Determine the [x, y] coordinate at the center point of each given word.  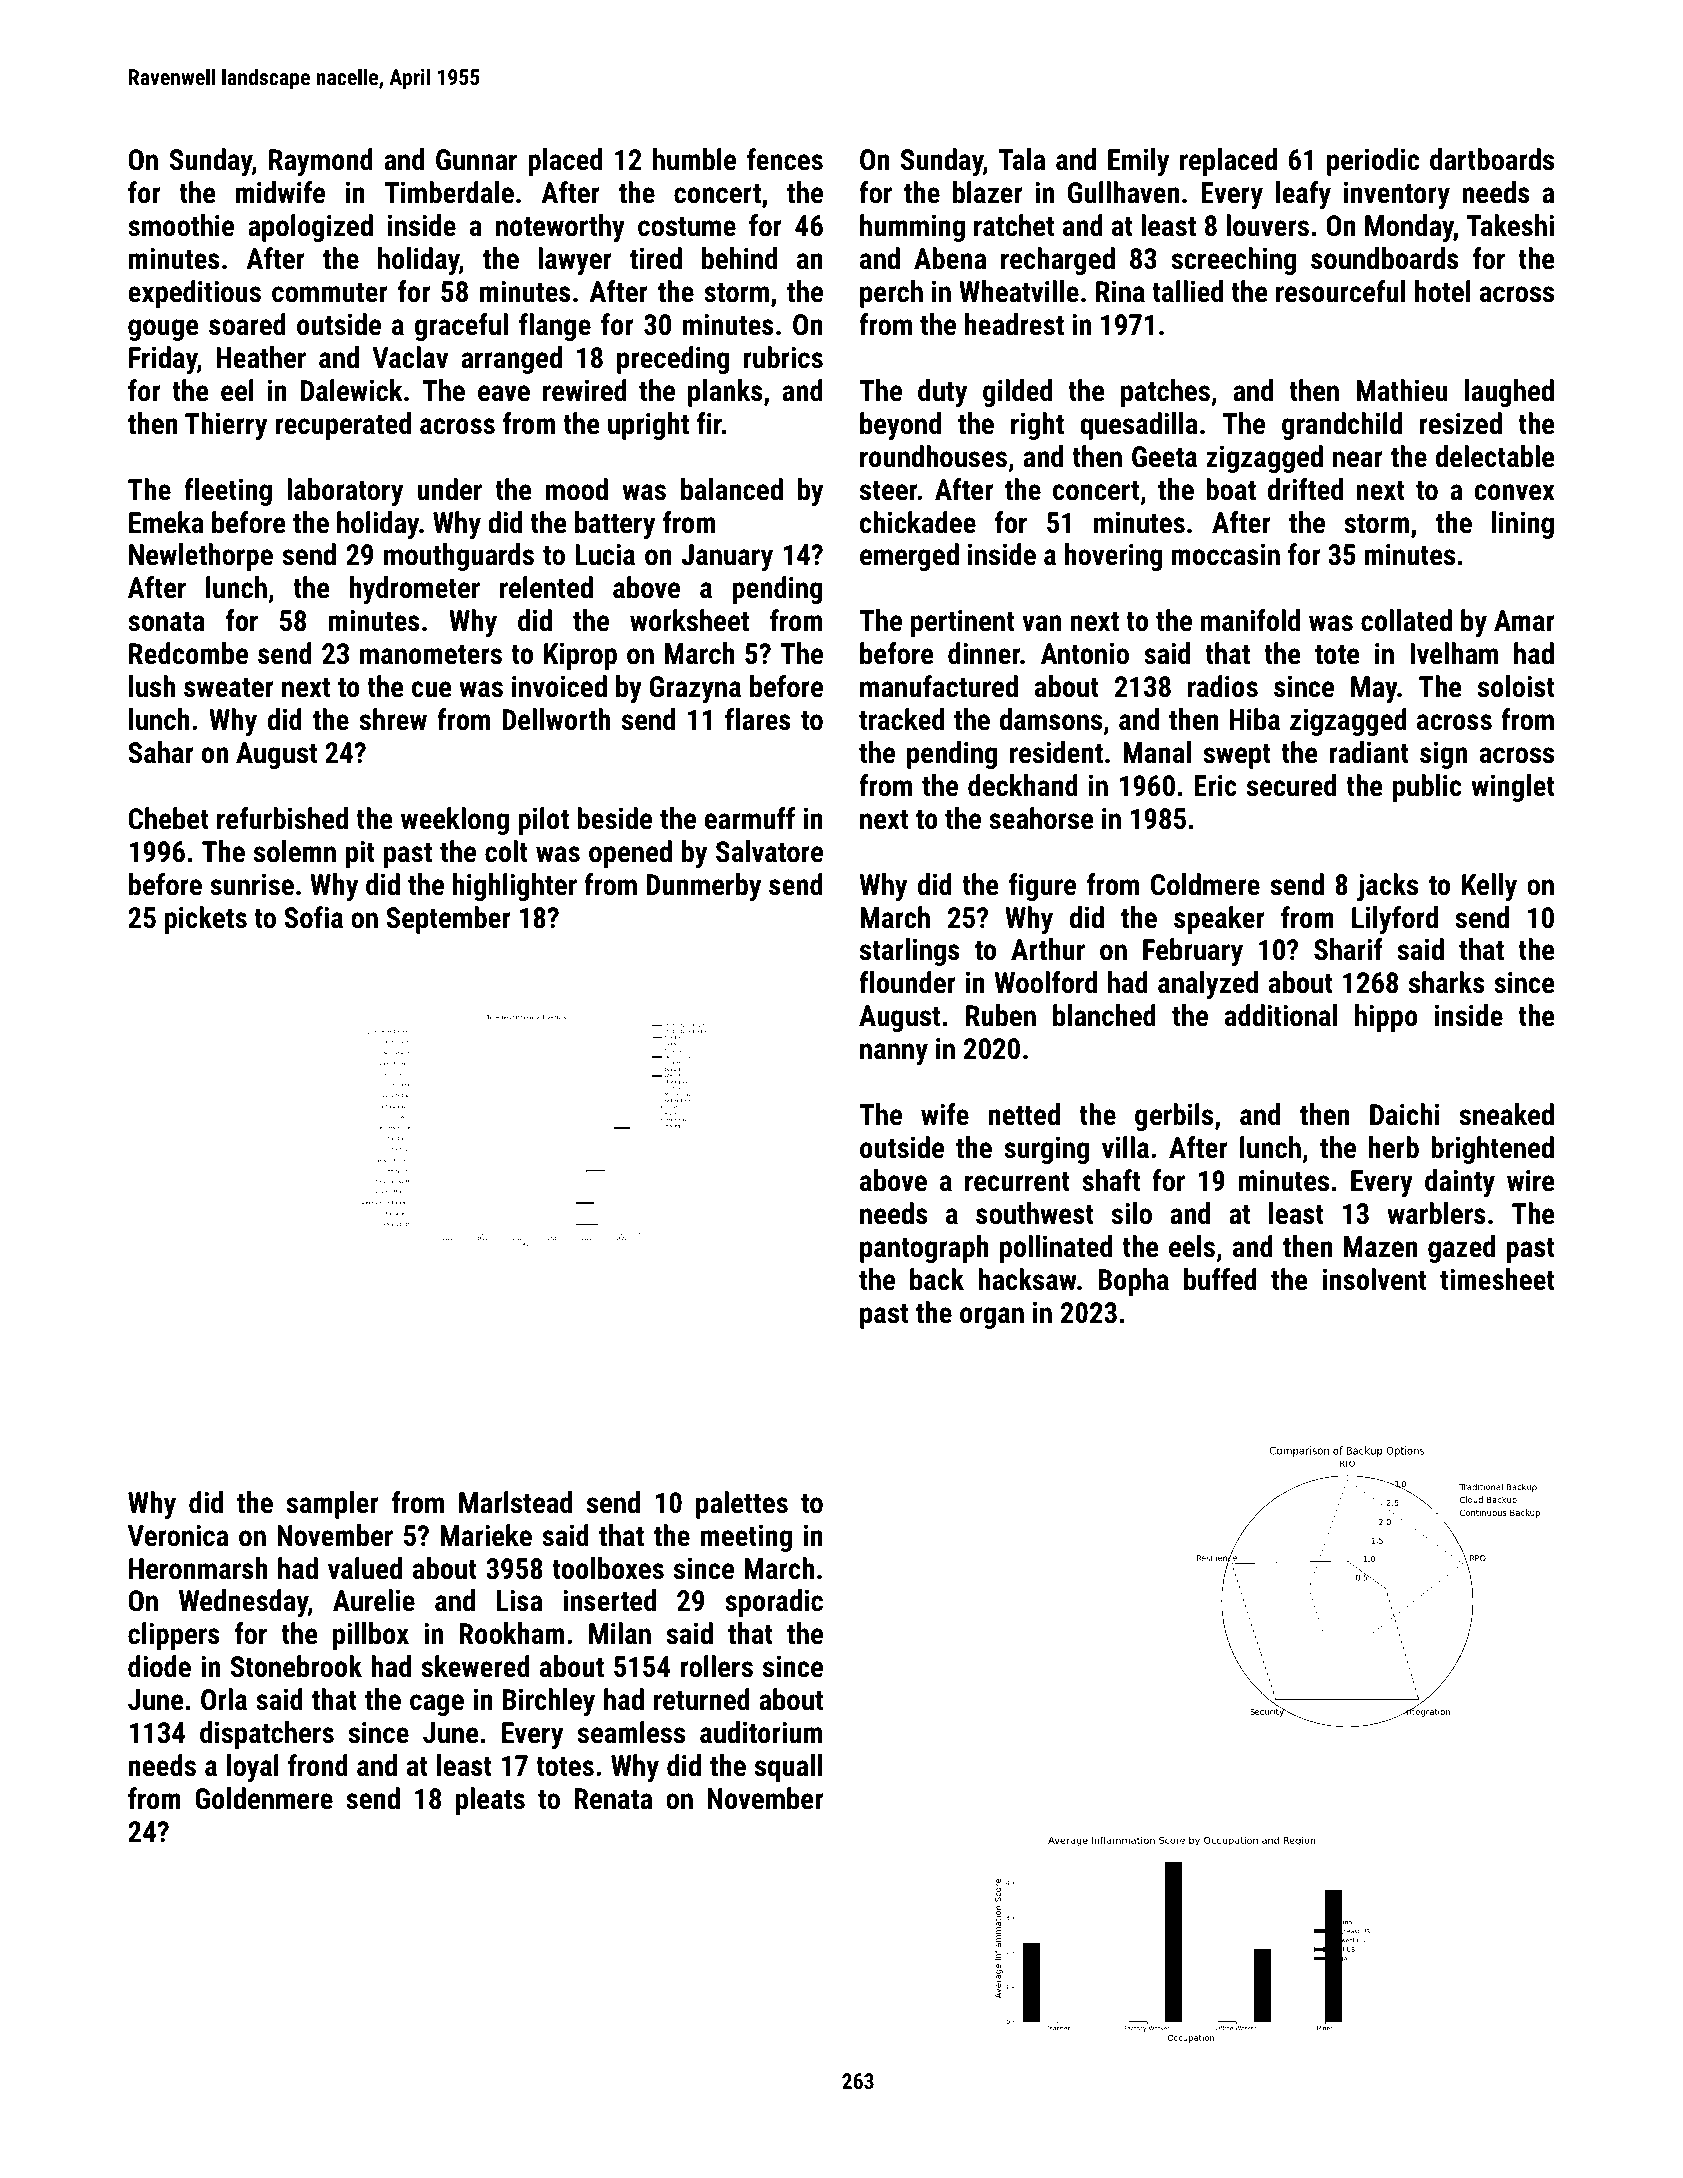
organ [992, 1318]
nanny [894, 1054]
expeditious [194, 294]
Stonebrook [296, 1666]
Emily [1138, 162]
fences [785, 159]
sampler [332, 1505]
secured [1291, 785]
